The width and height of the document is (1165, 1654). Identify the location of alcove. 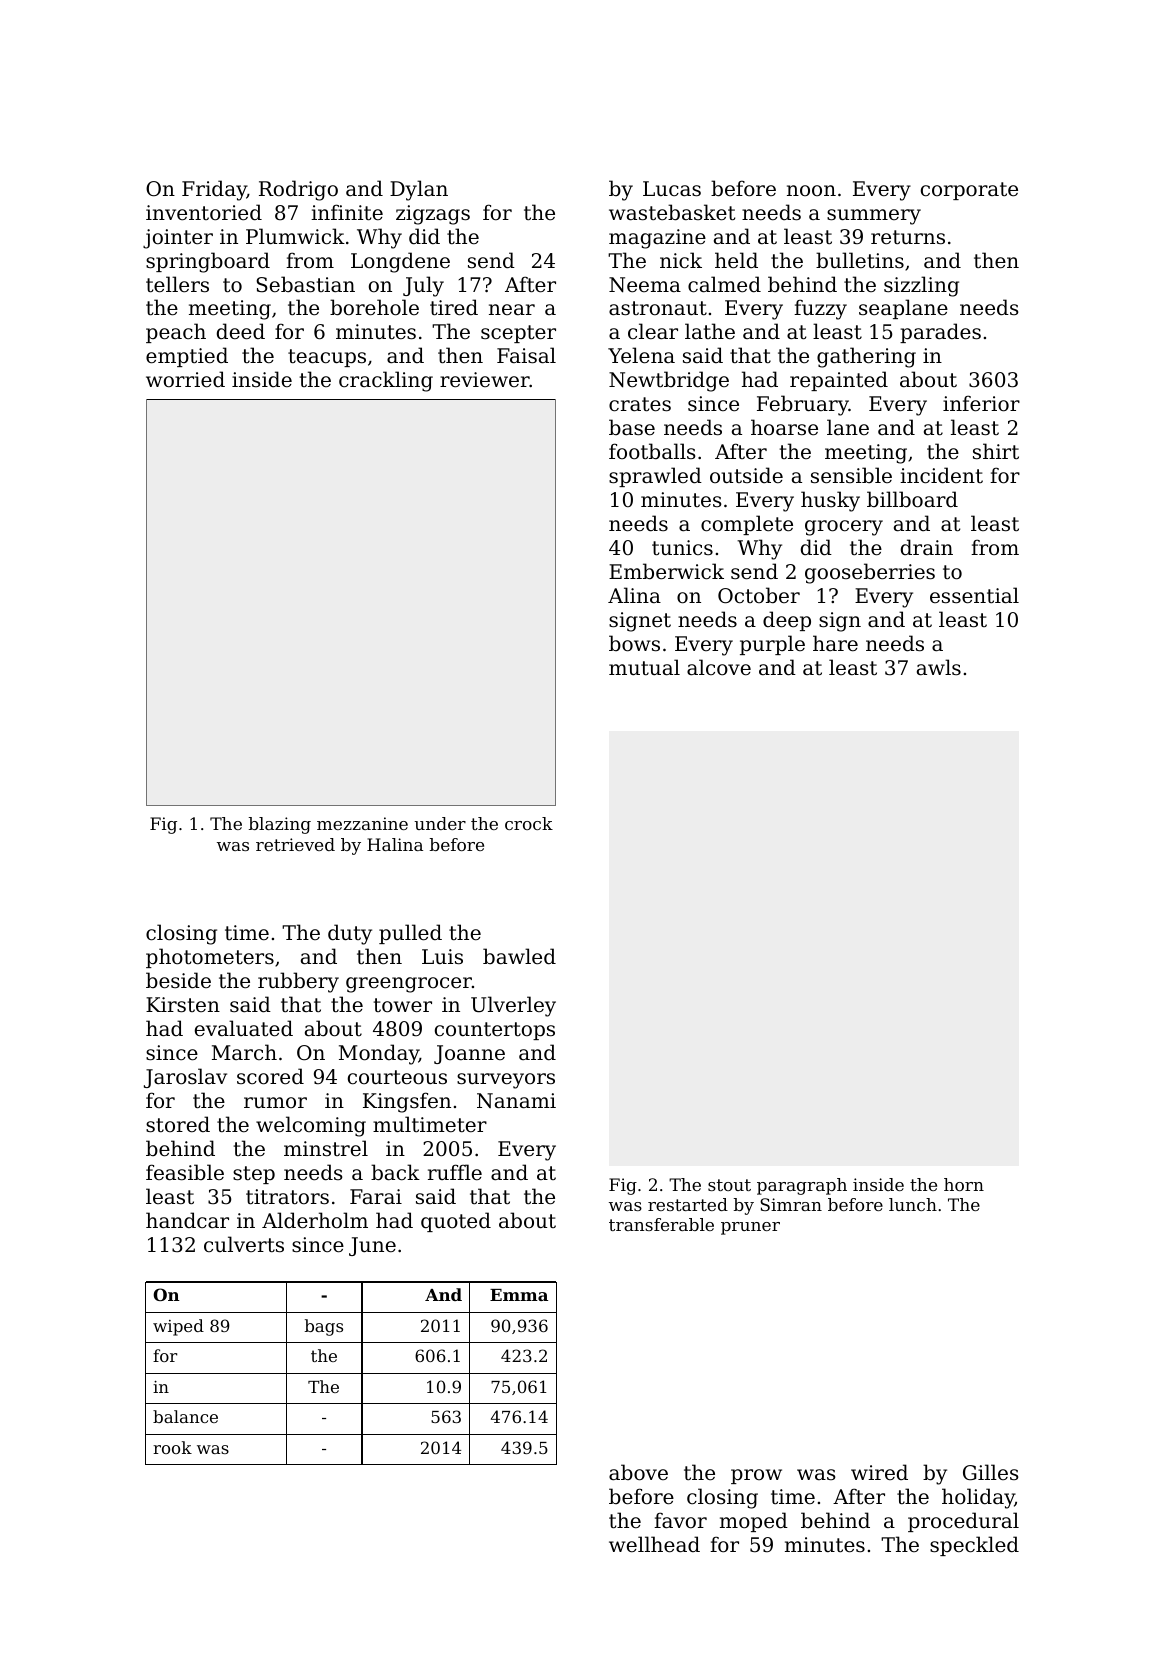
(719, 667).
